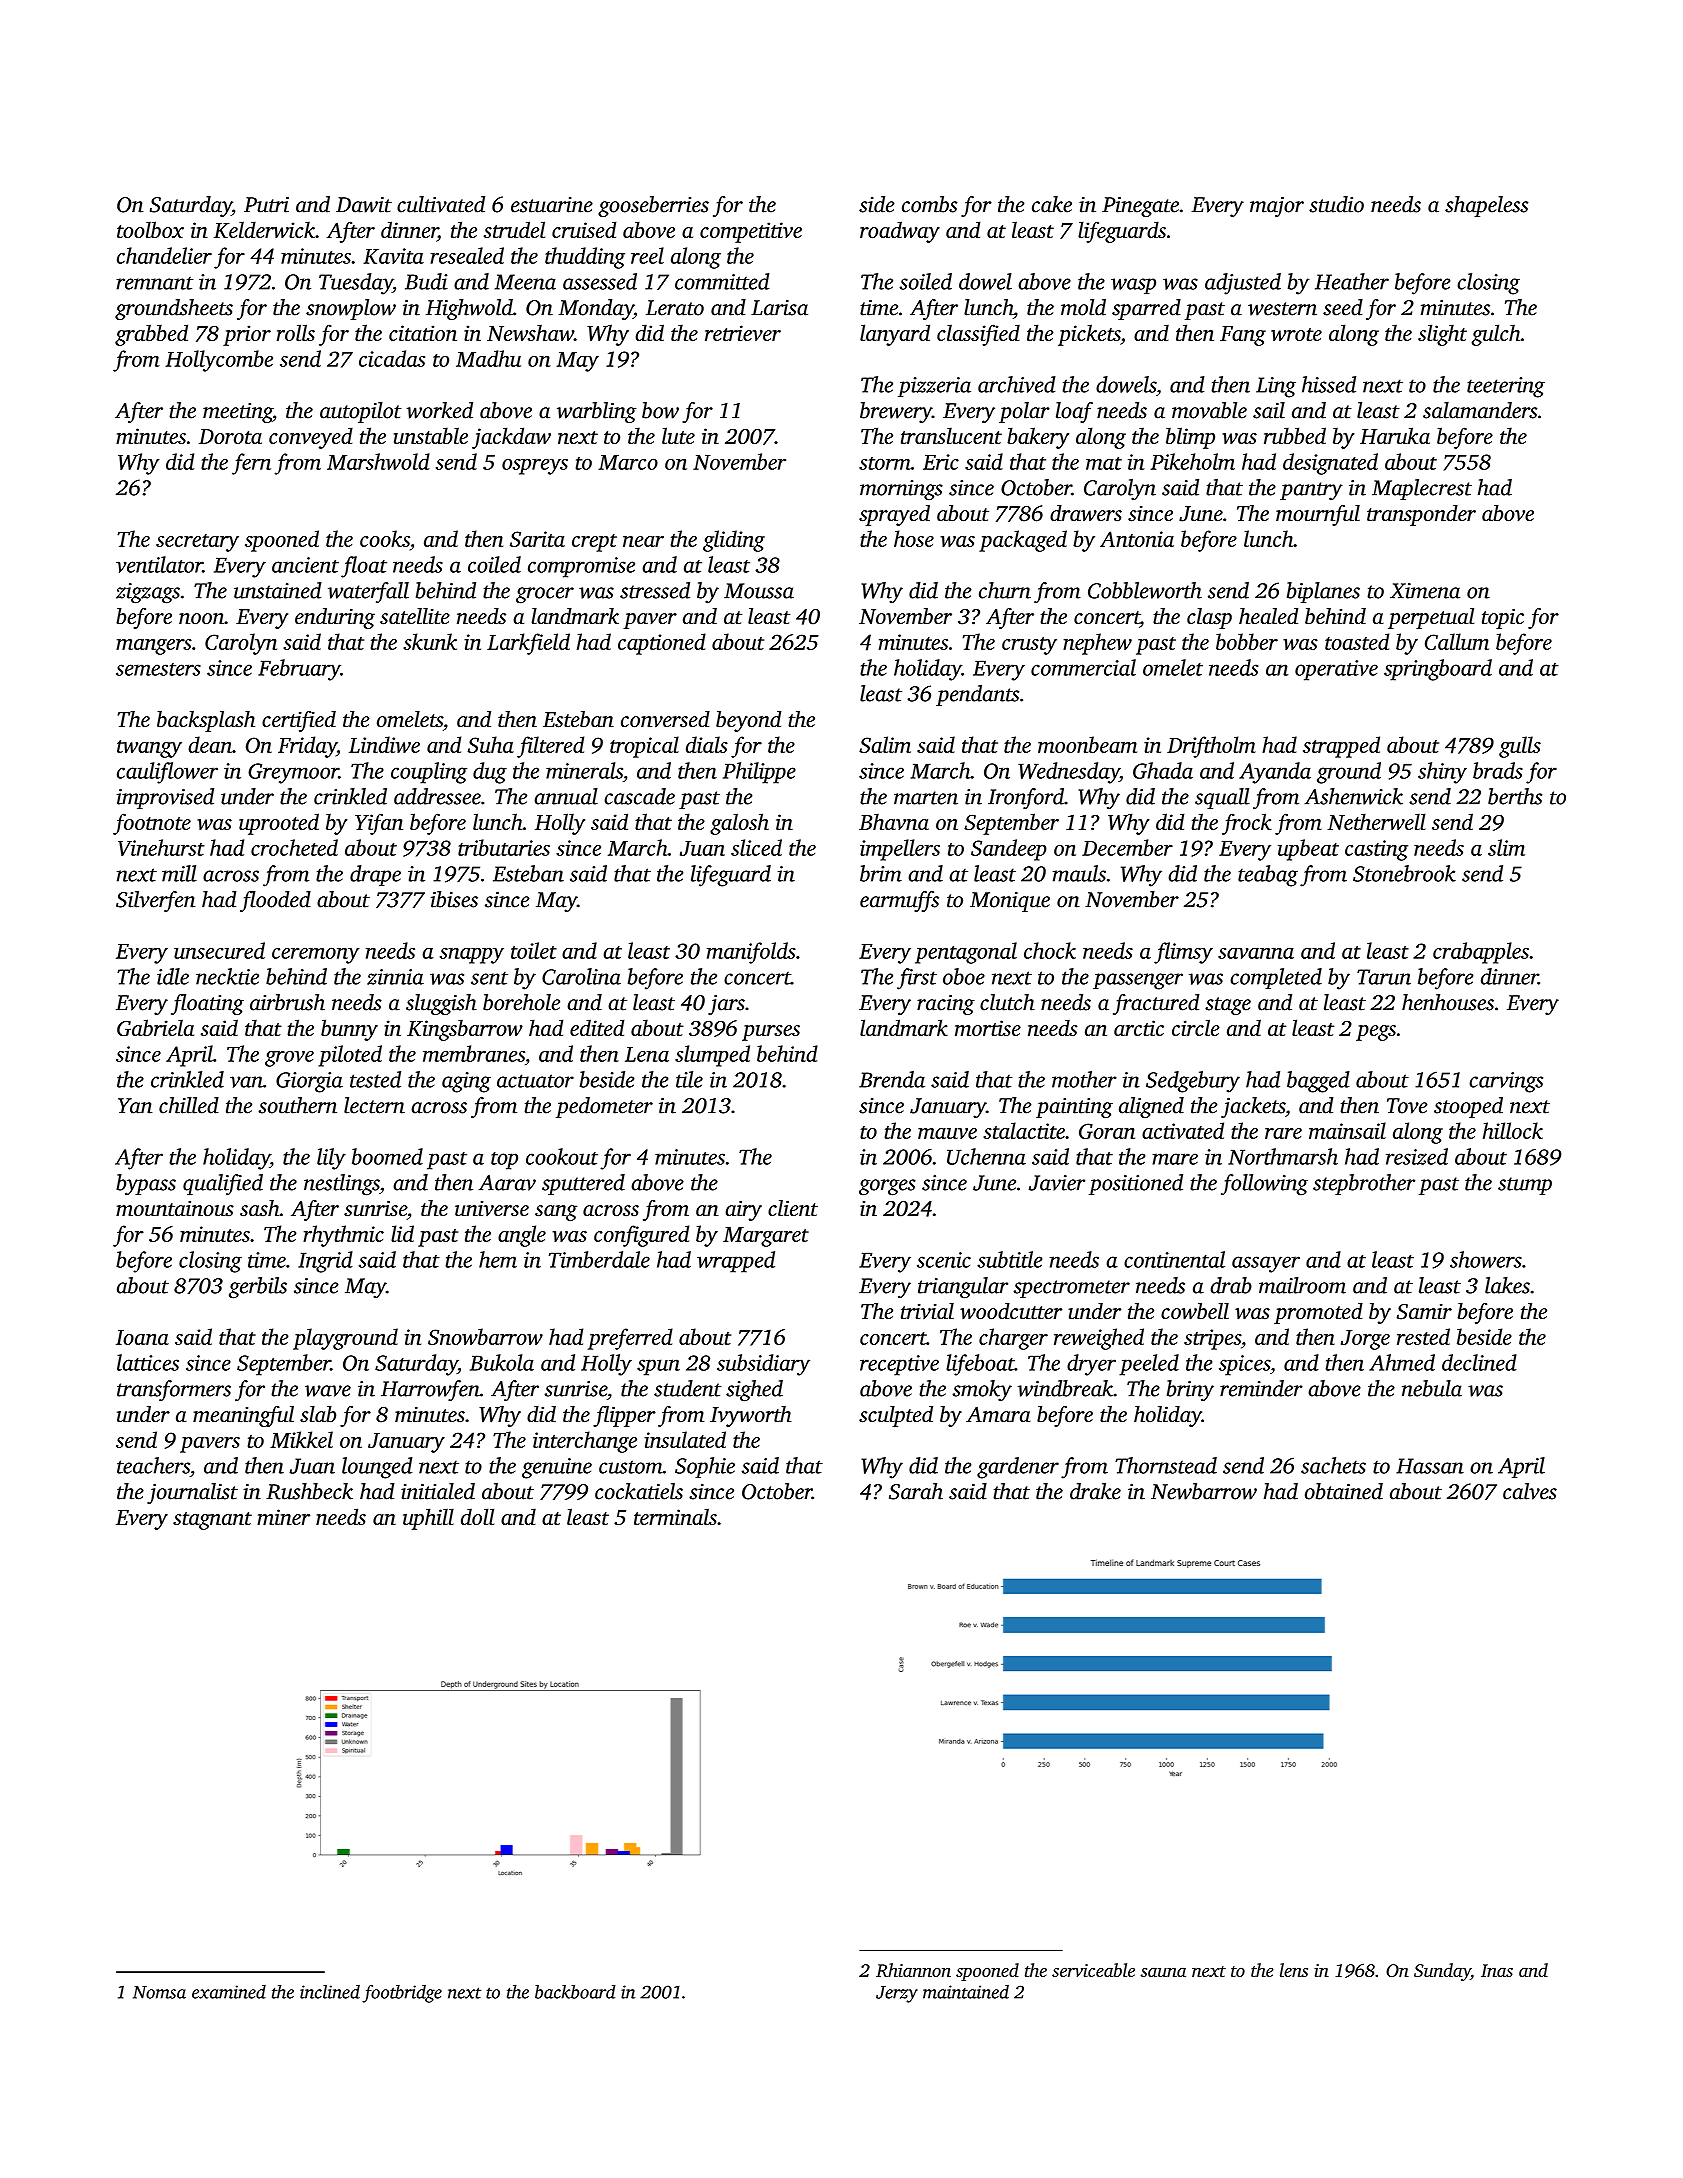  I want to click on drab, so click(1231, 1285).
